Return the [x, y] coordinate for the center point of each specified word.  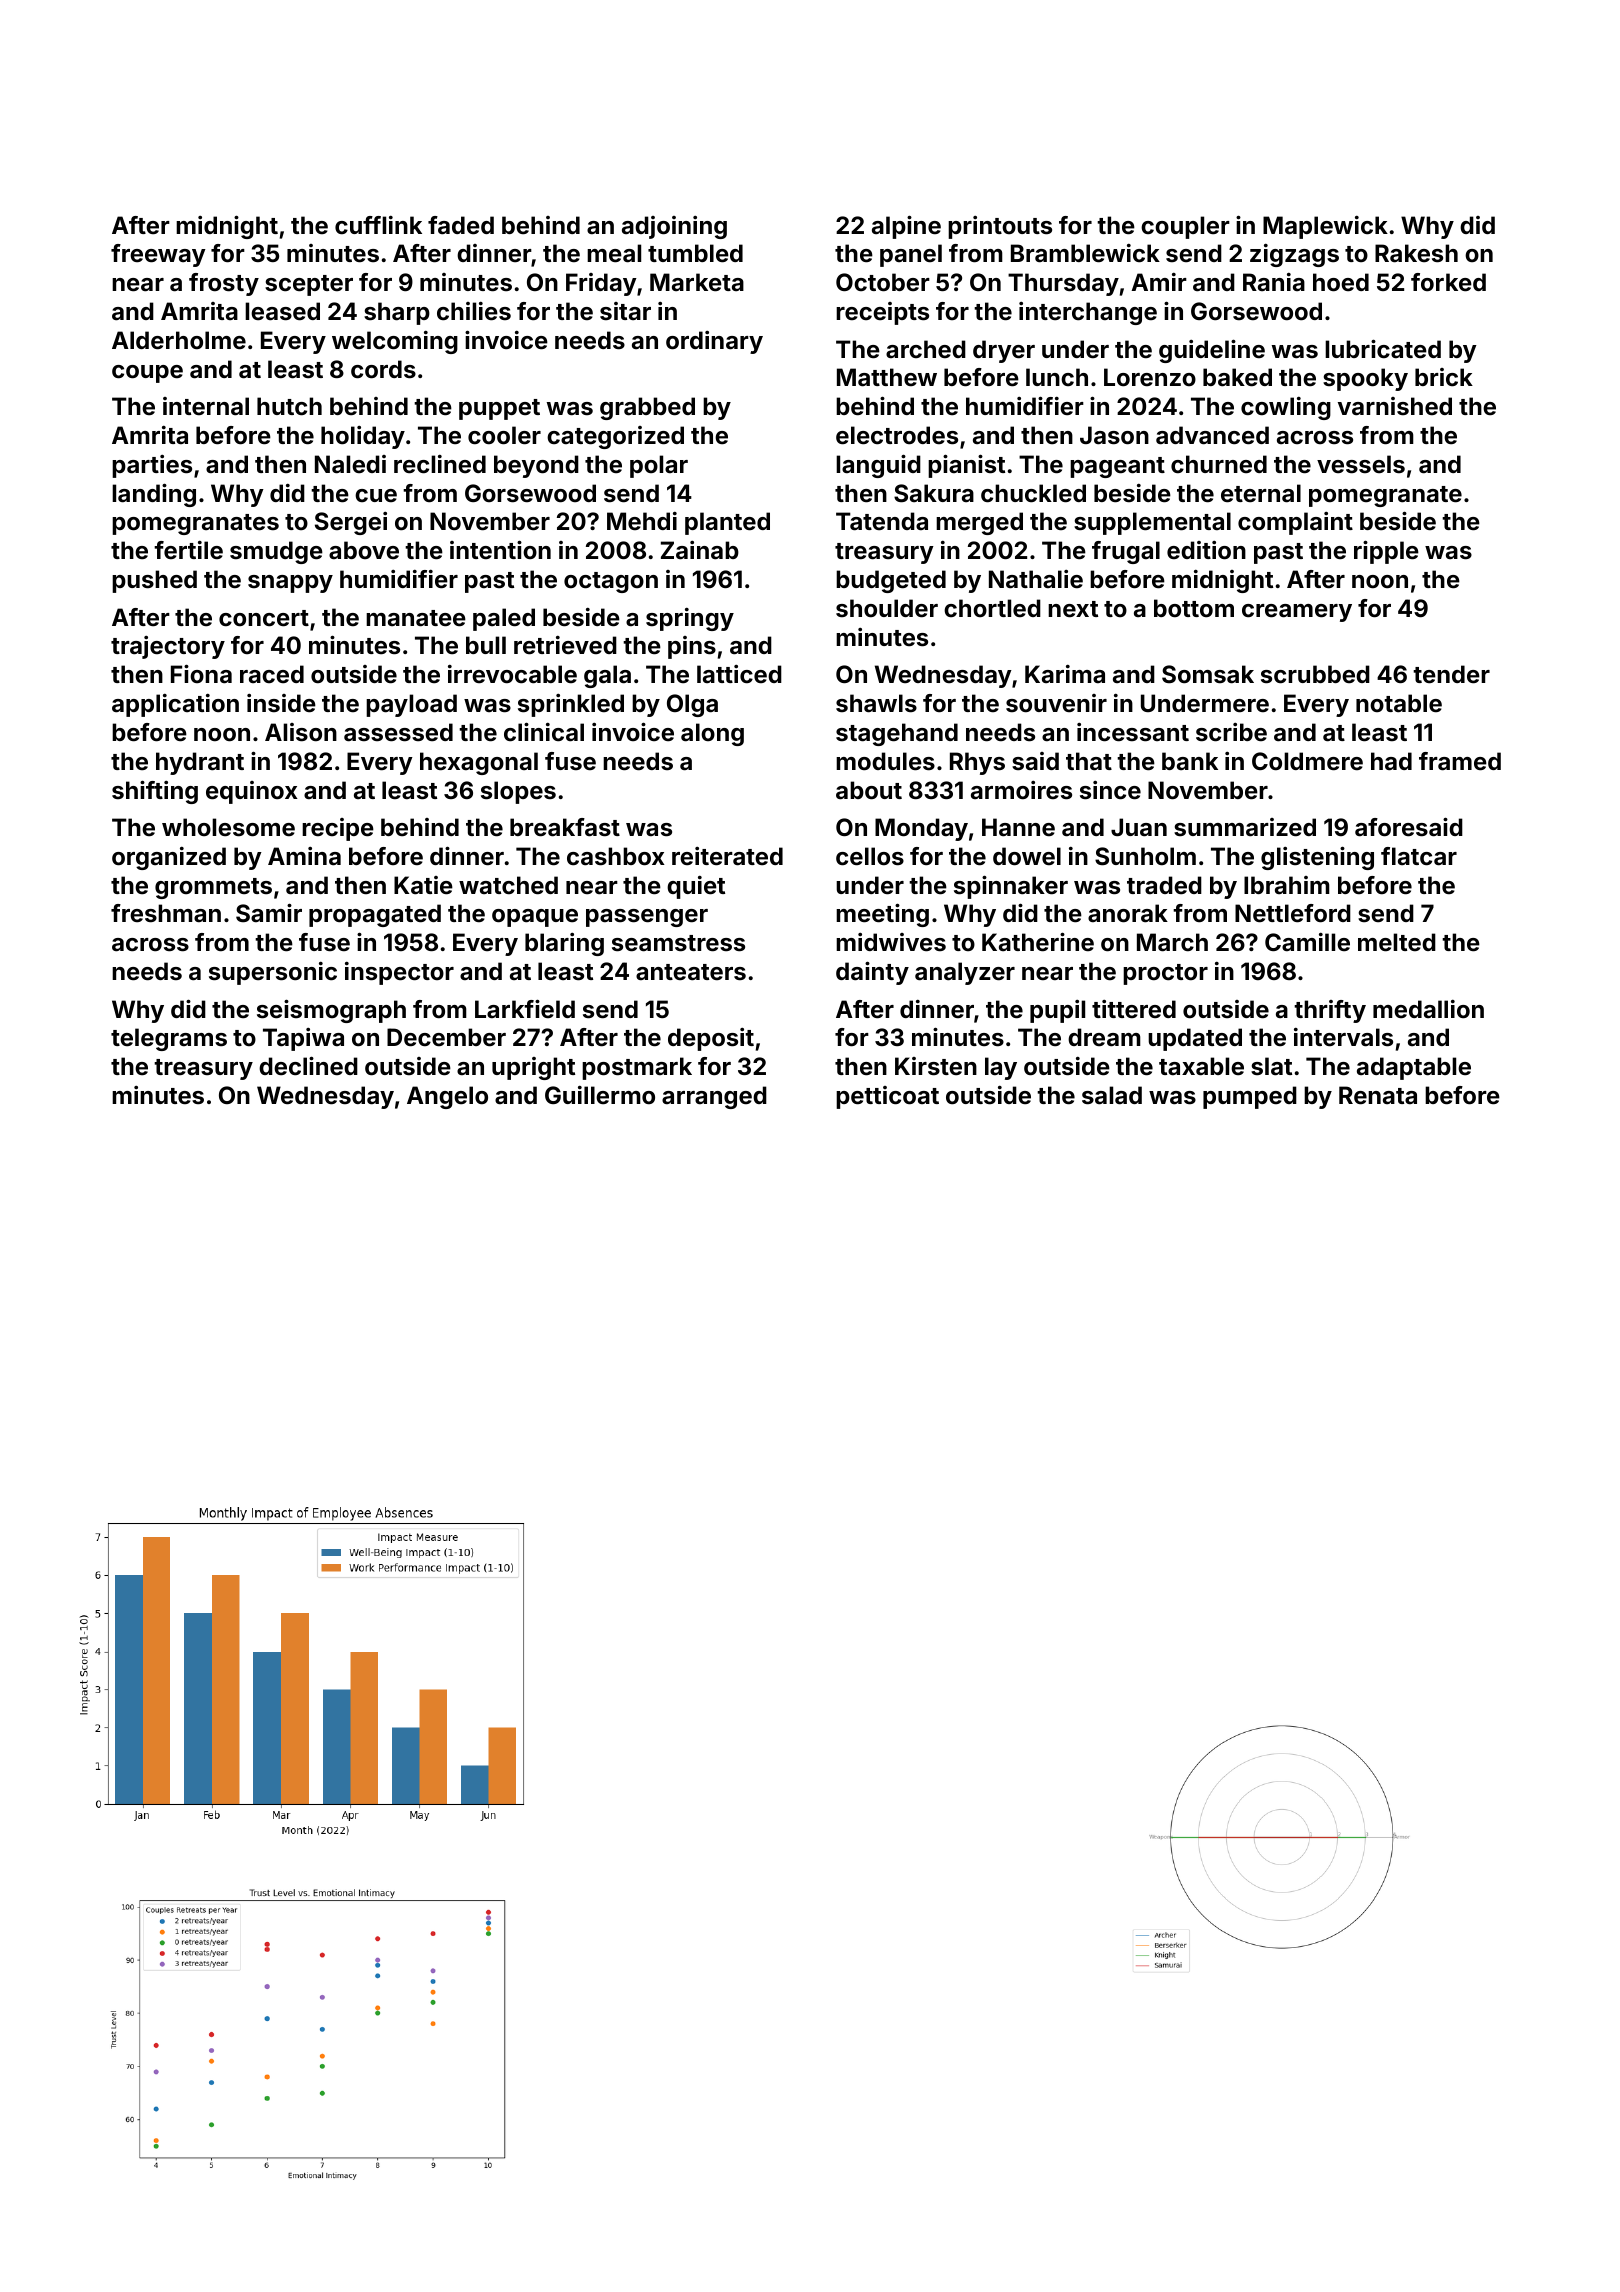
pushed [154, 581]
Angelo [447, 1097]
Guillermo [600, 1095]
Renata [1378, 1095]
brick [1444, 377]
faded [461, 225]
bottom [1194, 608]
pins [692, 647]
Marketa [697, 282]
